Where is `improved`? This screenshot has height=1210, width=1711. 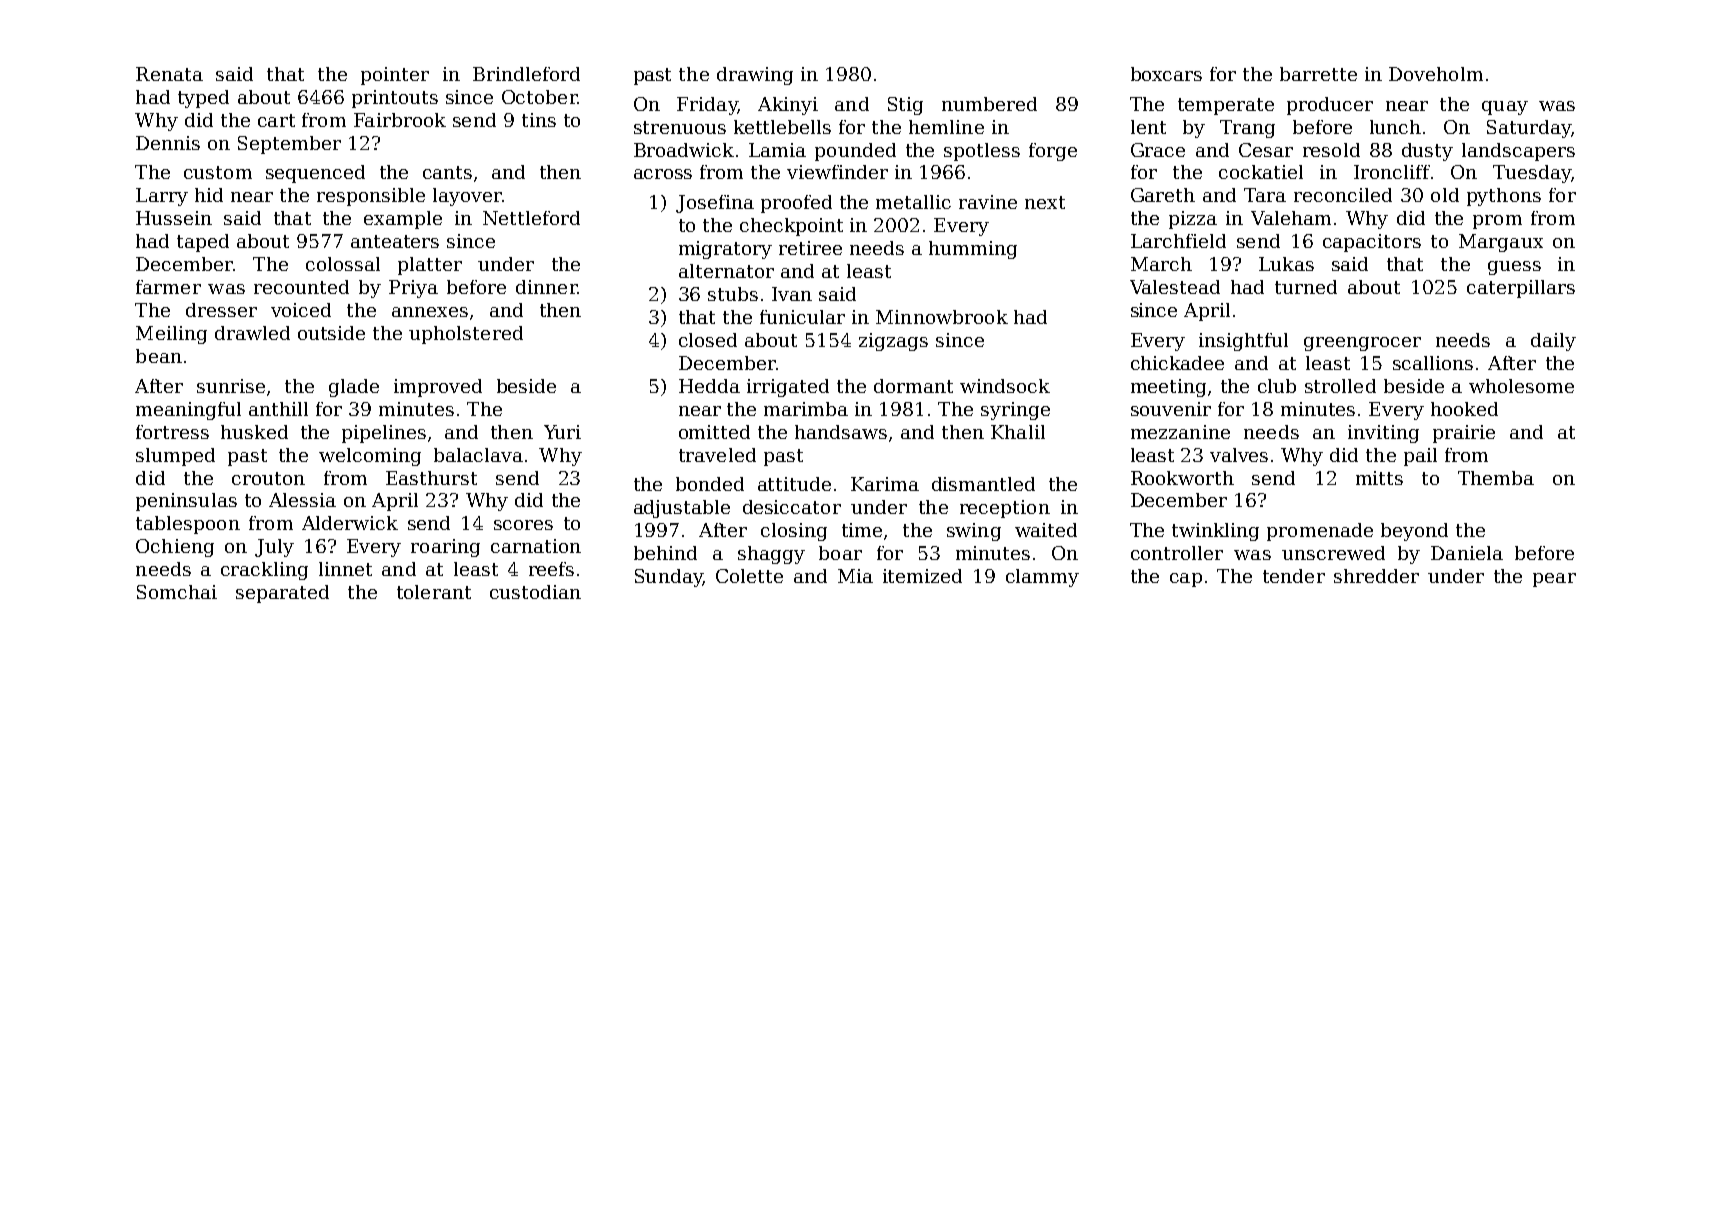 improved is located at coordinates (438, 388).
